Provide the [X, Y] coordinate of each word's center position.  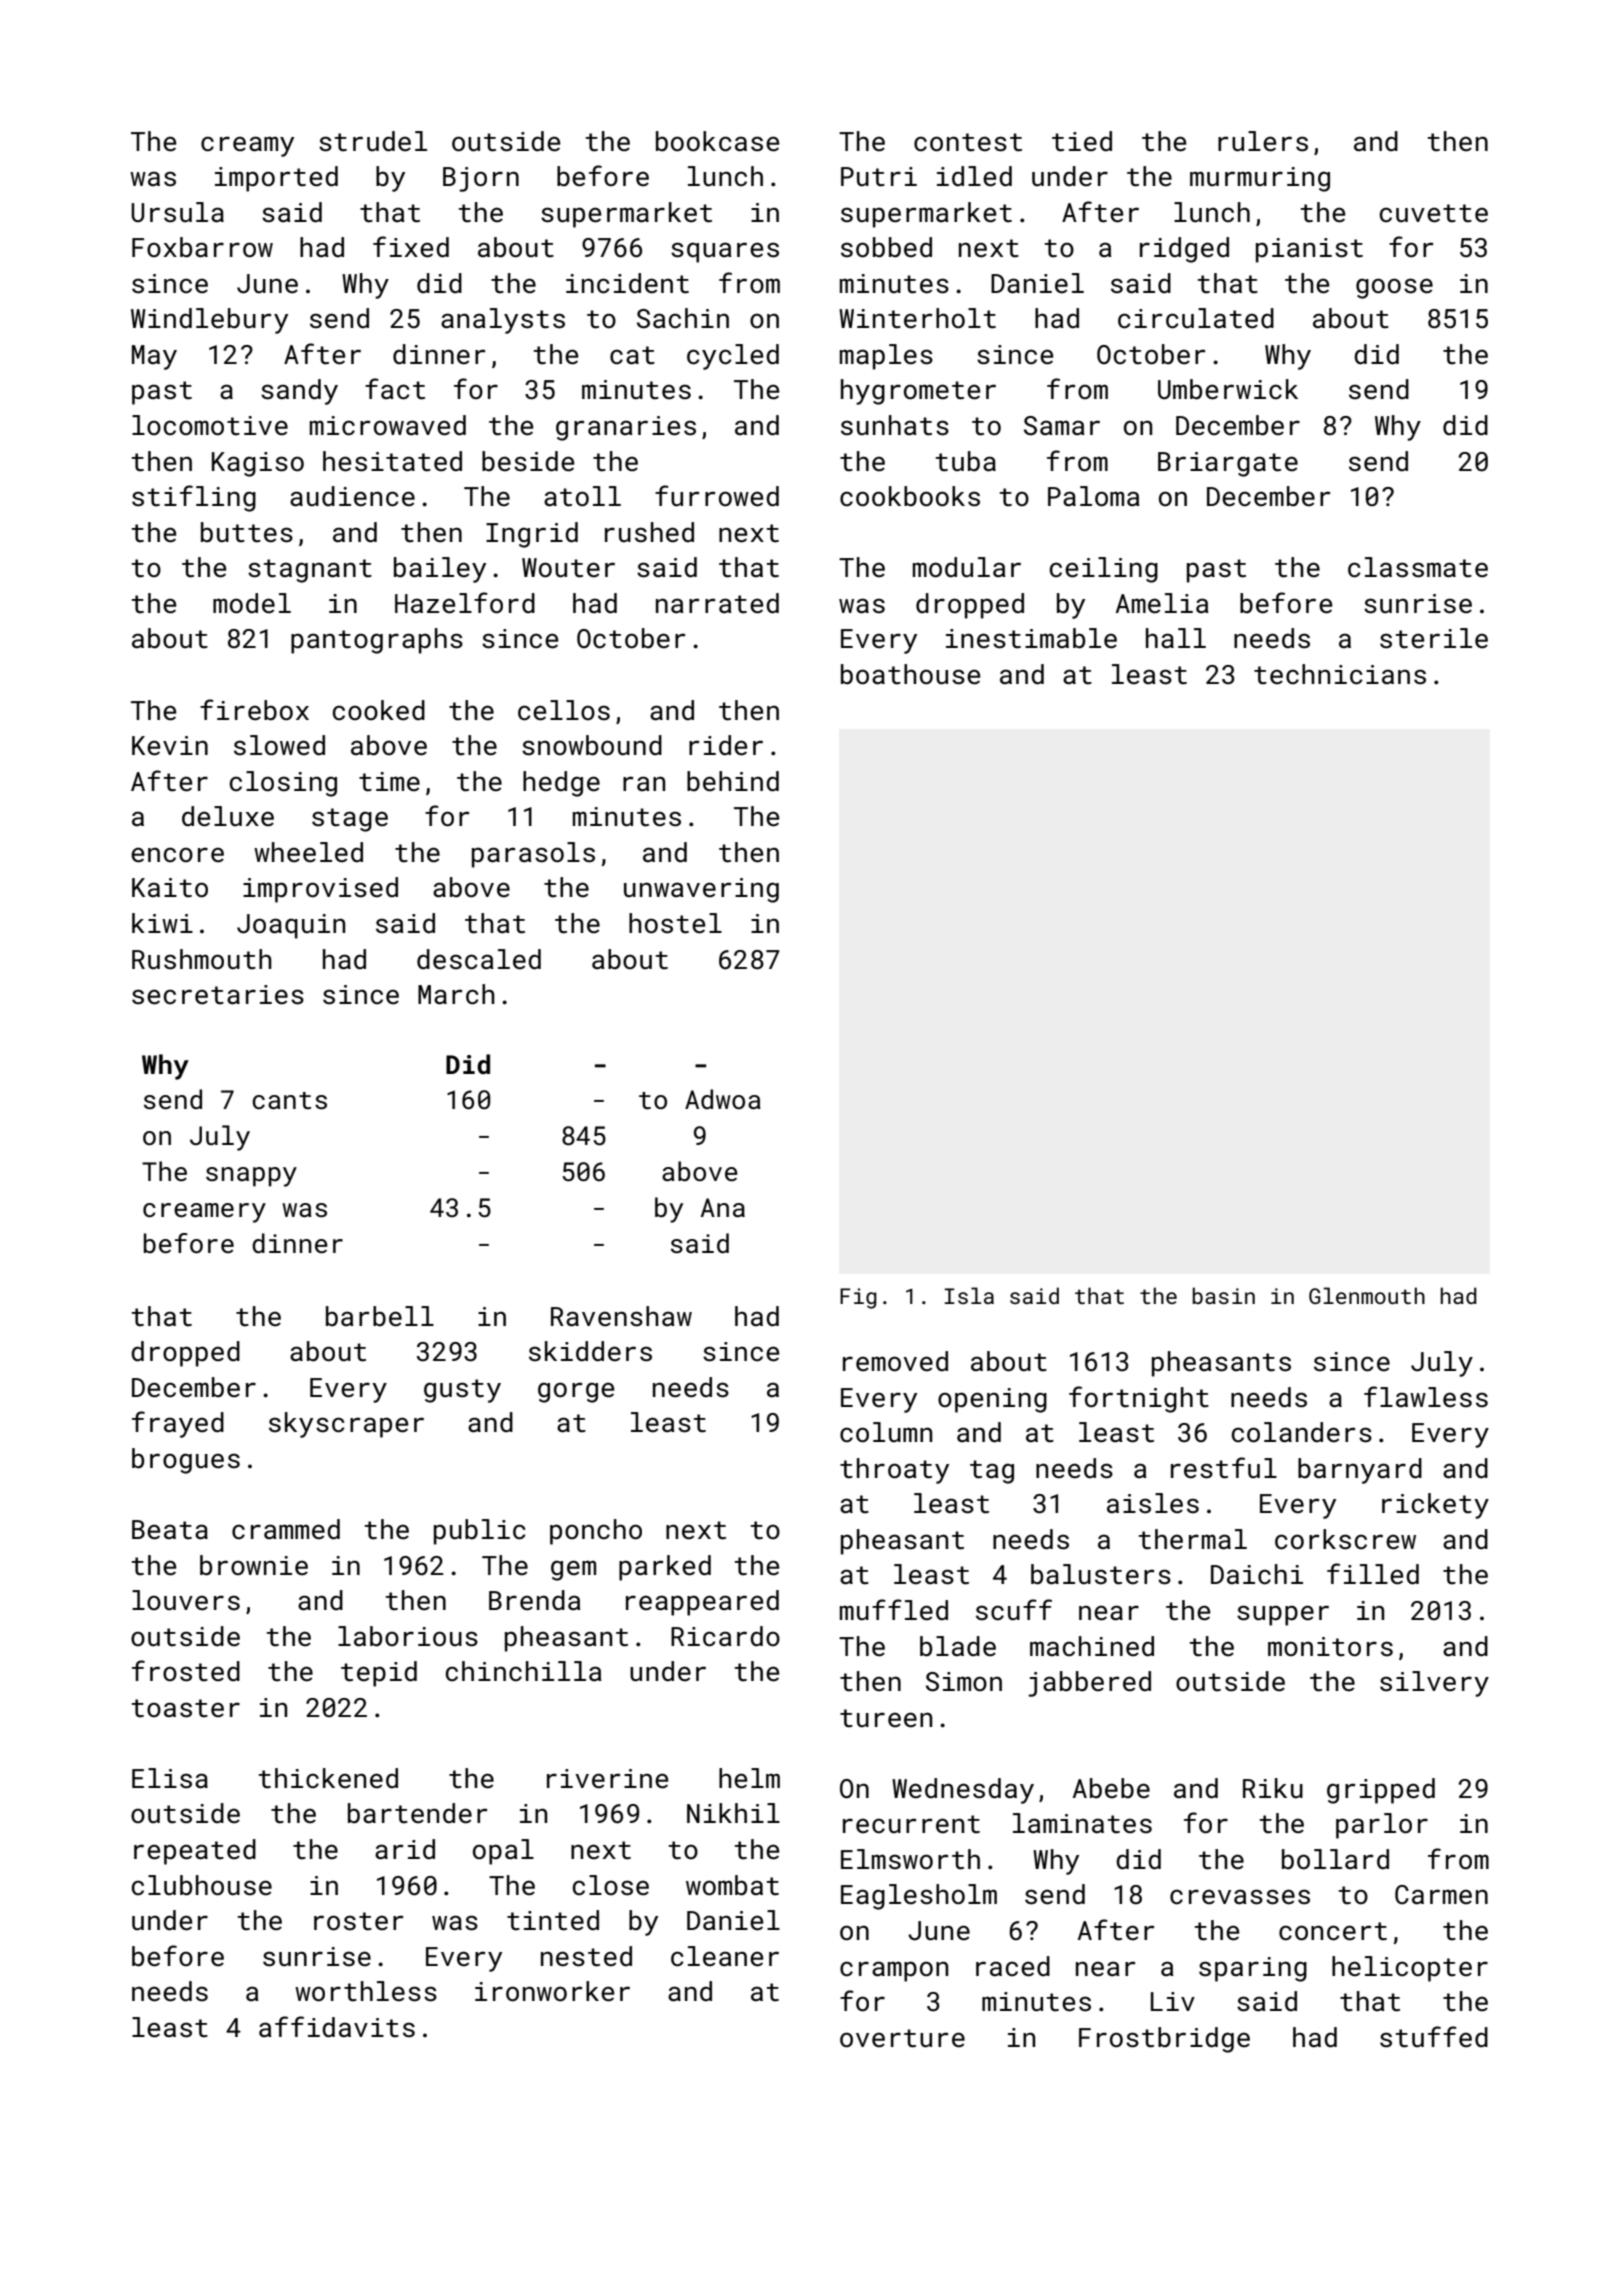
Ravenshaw [621, 1316]
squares [725, 252]
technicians [1340, 674]
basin [1224, 1295]
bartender [418, 1813]
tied [1082, 141]
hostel [675, 923]
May [154, 357]
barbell [380, 1316]
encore [177, 855]
